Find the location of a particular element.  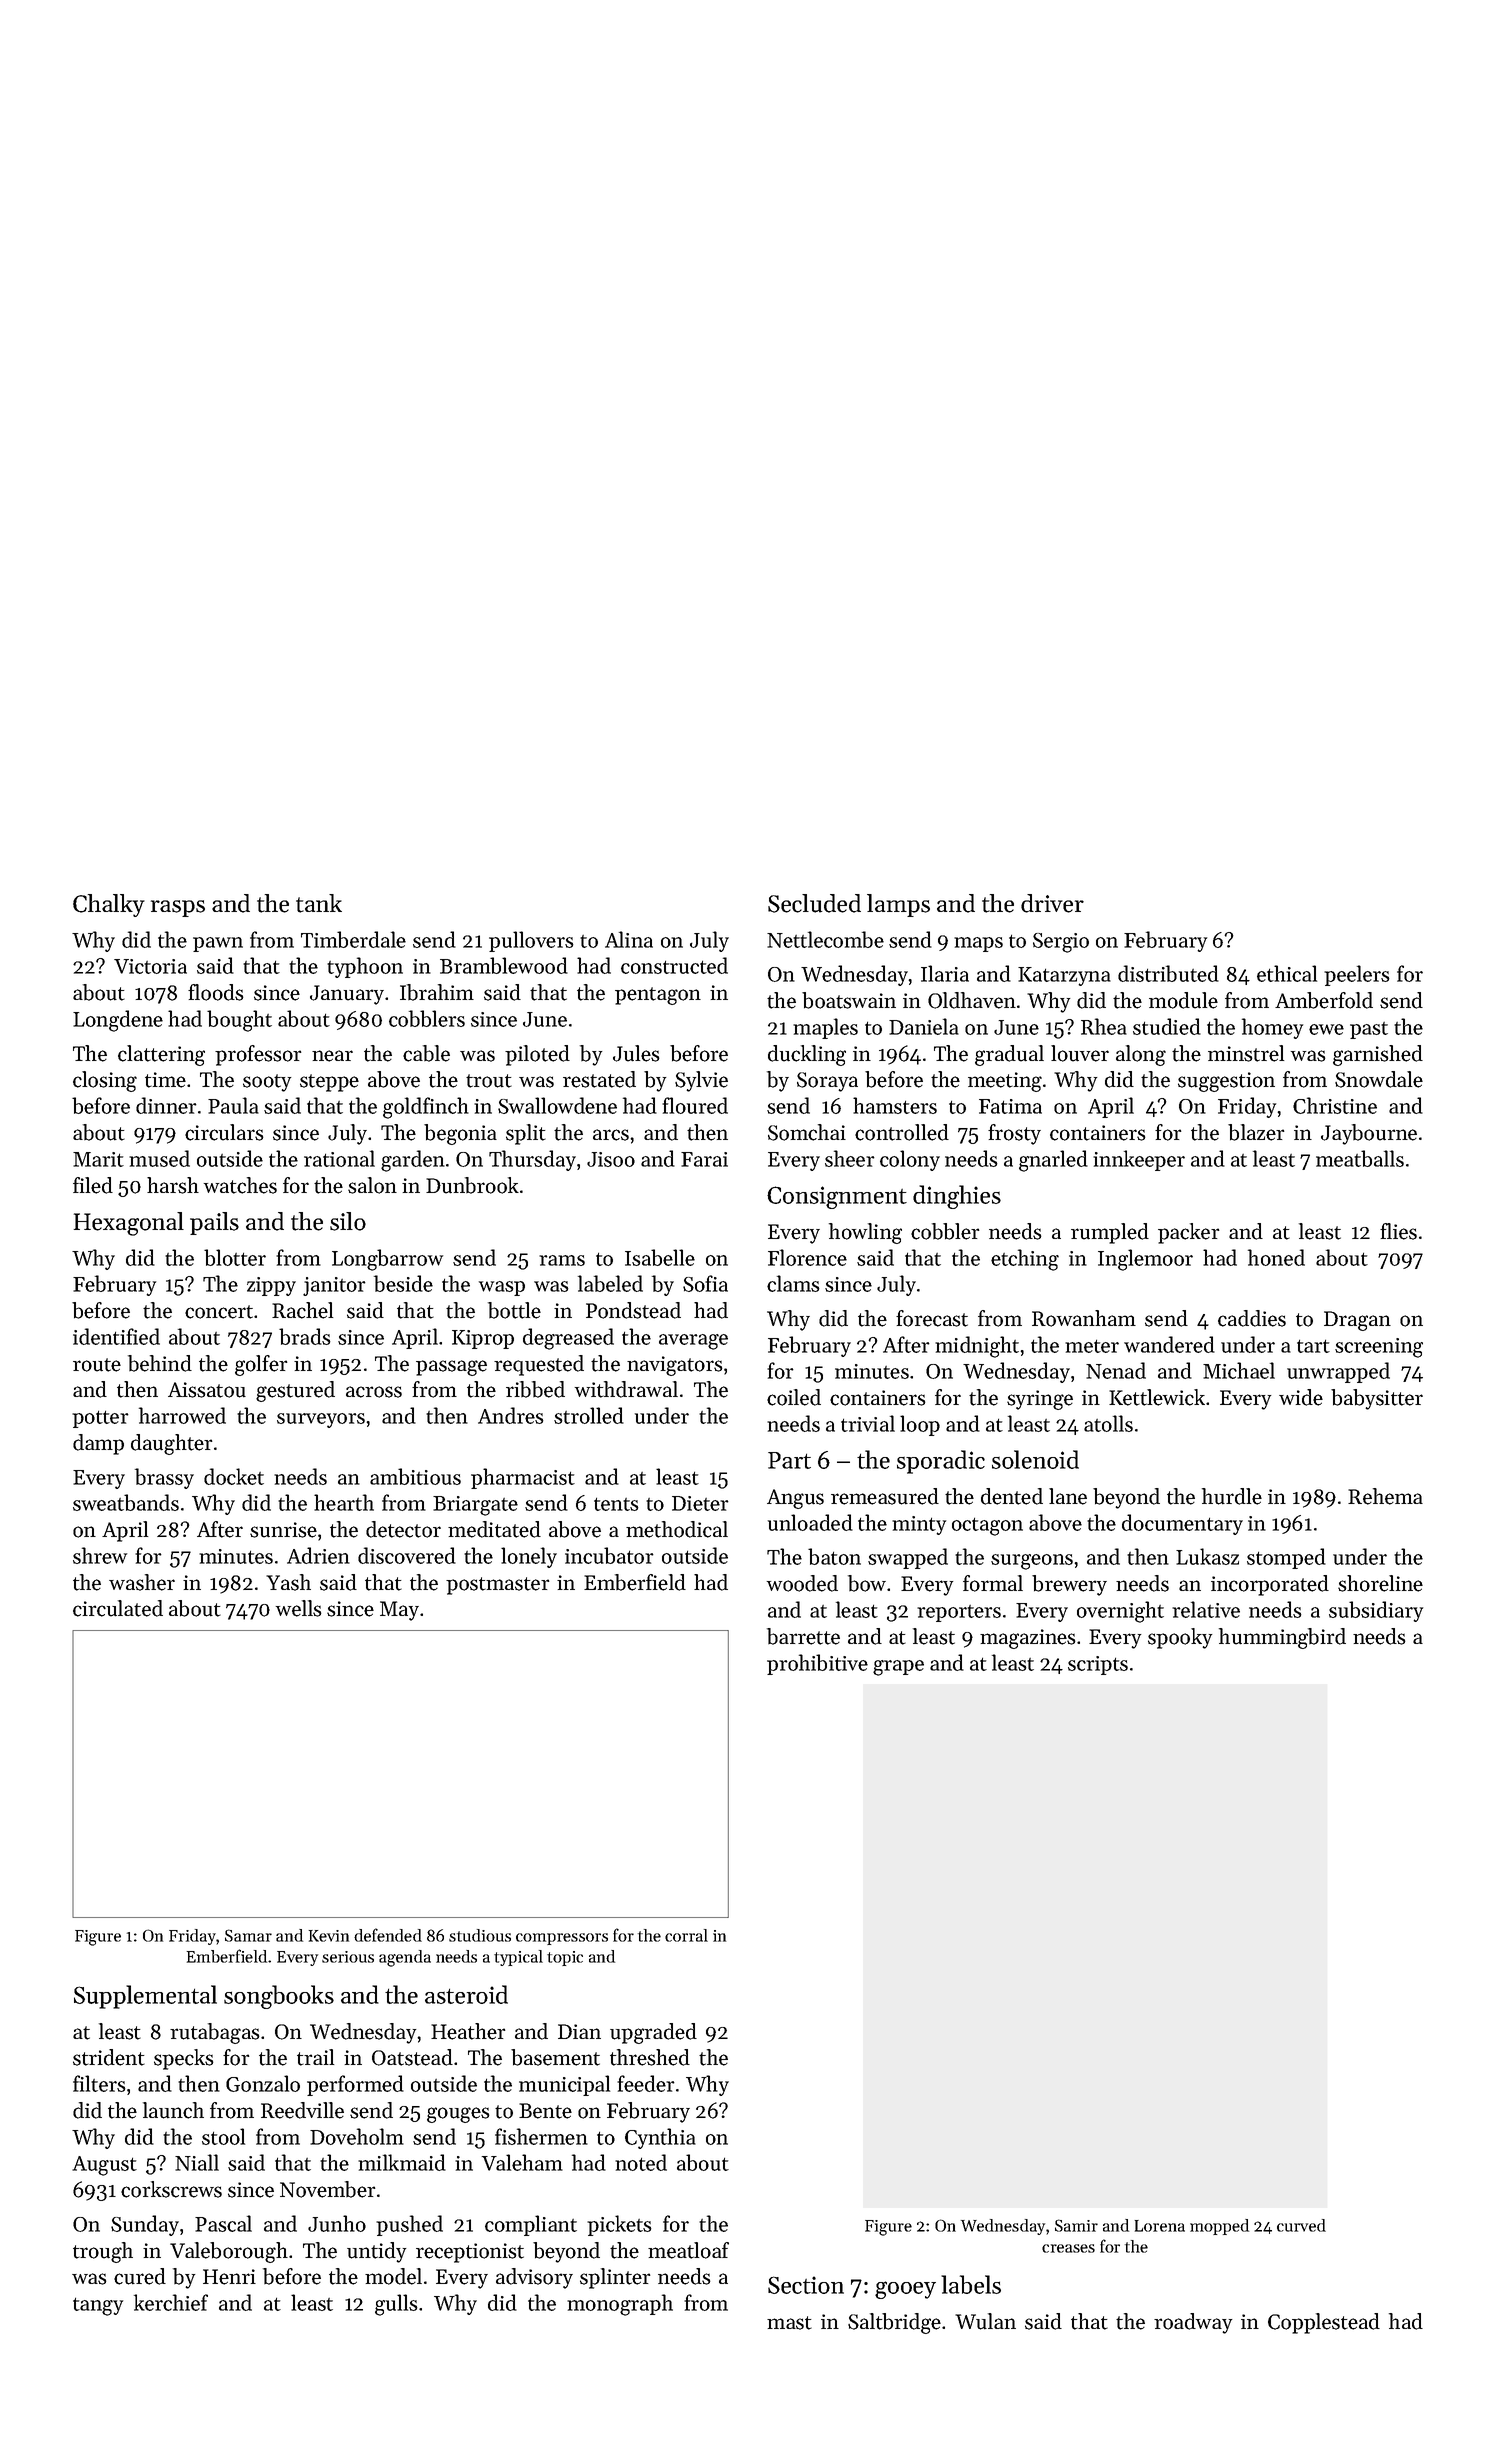

garnished is located at coordinates (1378, 1055).
